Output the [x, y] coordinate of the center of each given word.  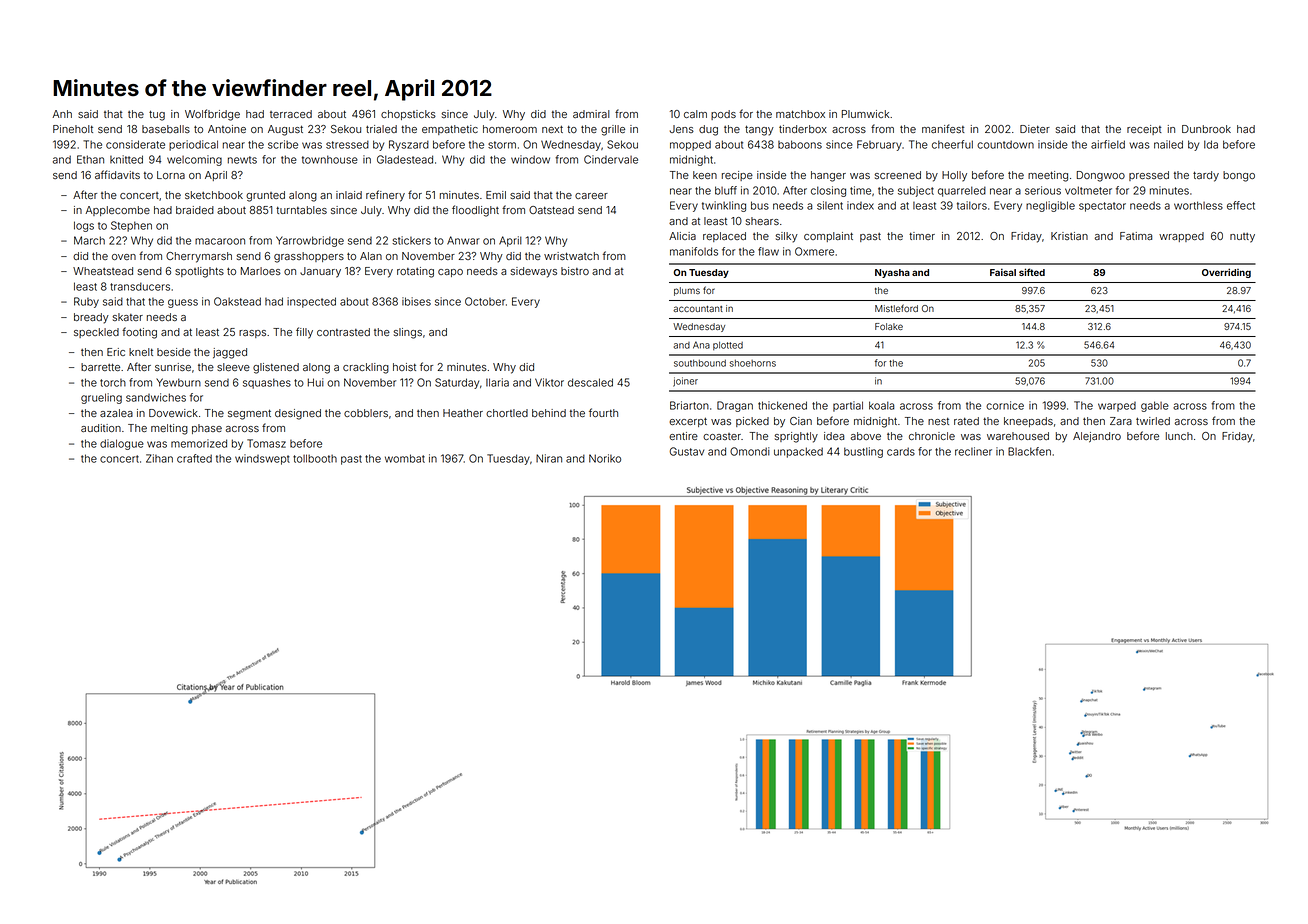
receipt [1144, 130]
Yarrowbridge [310, 241]
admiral [591, 114]
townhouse [330, 159]
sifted [1032, 272]
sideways [533, 272]
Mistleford [896, 308]
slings [407, 333]
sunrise [173, 367]
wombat [405, 458]
